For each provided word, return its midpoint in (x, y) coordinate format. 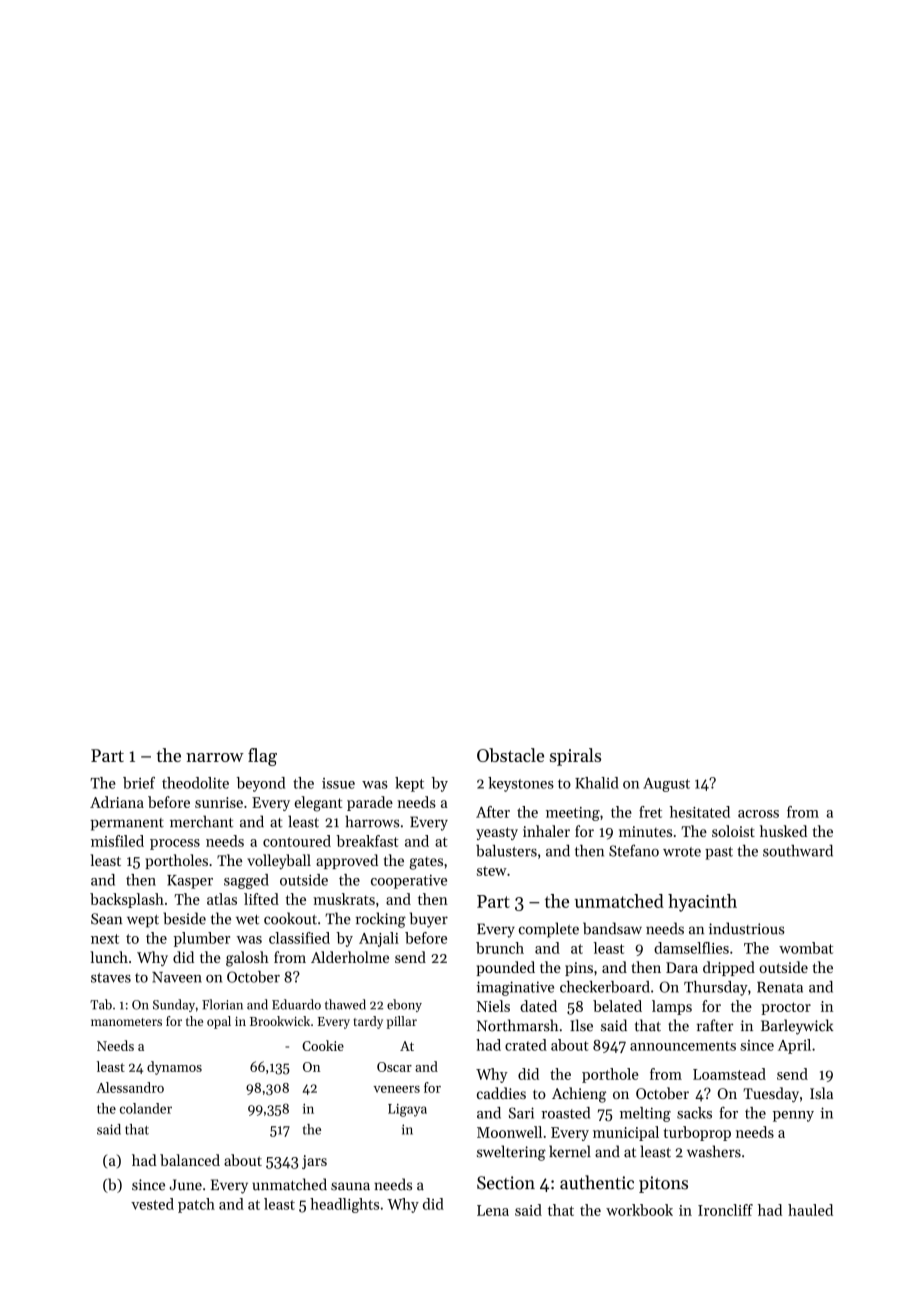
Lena (493, 1210)
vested (152, 1204)
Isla (821, 1093)
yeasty (497, 833)
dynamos (174, 1068)
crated (526, 1045)
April (794, 1046)
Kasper (190, 882)
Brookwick (280, 1021)
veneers (396, 1089)
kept (409, 784)
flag (262, 757)
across (758, 814)
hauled (810, 1210)
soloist (733, 831)
